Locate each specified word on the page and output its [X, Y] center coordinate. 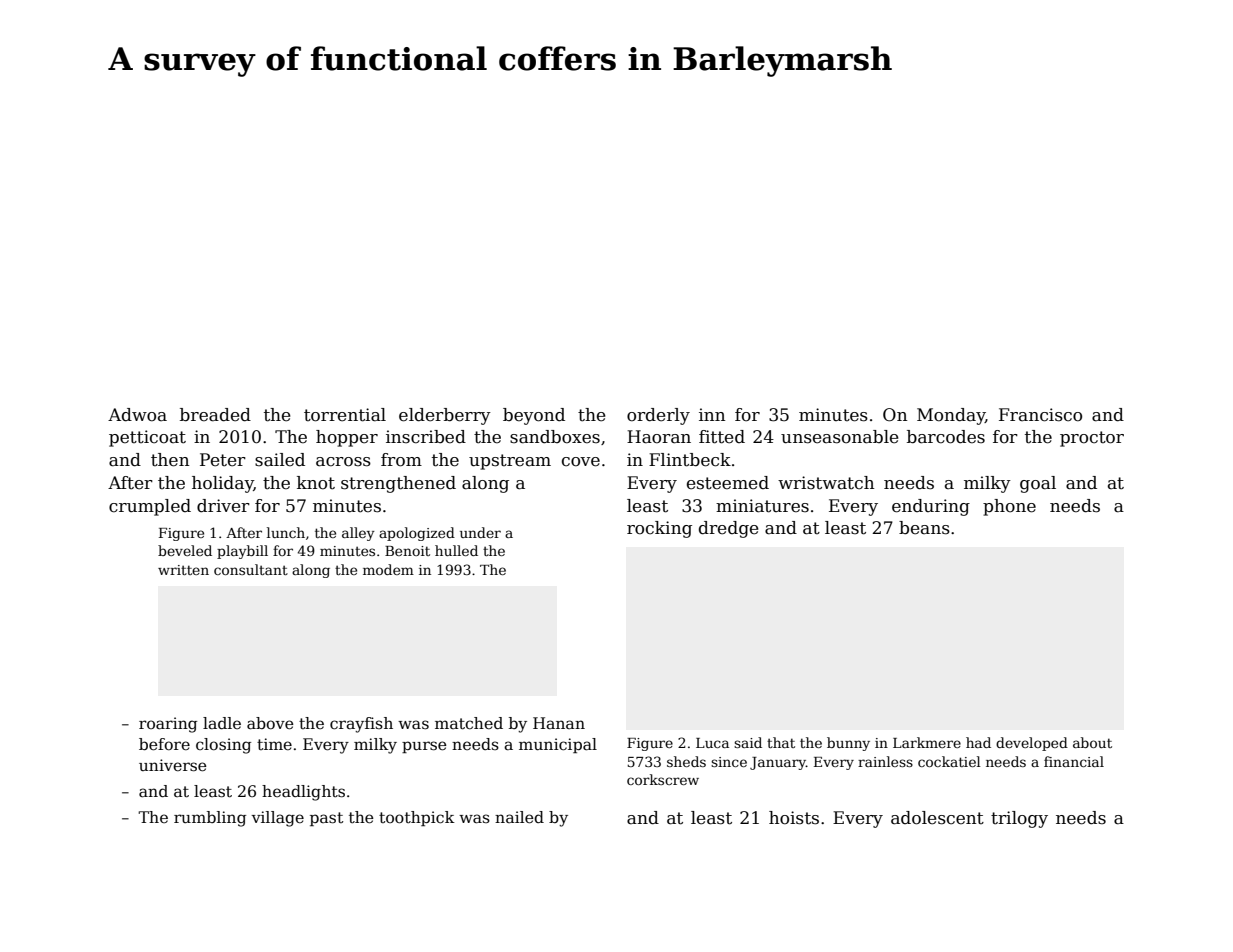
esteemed [728, 483]
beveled [185, 550]
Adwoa [137, 415]
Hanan [559, 723]
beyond [534, 416]
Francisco [1040, 415]
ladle [222, 723]
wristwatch [826, 483]
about [1092, 742]
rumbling [210, 819]
